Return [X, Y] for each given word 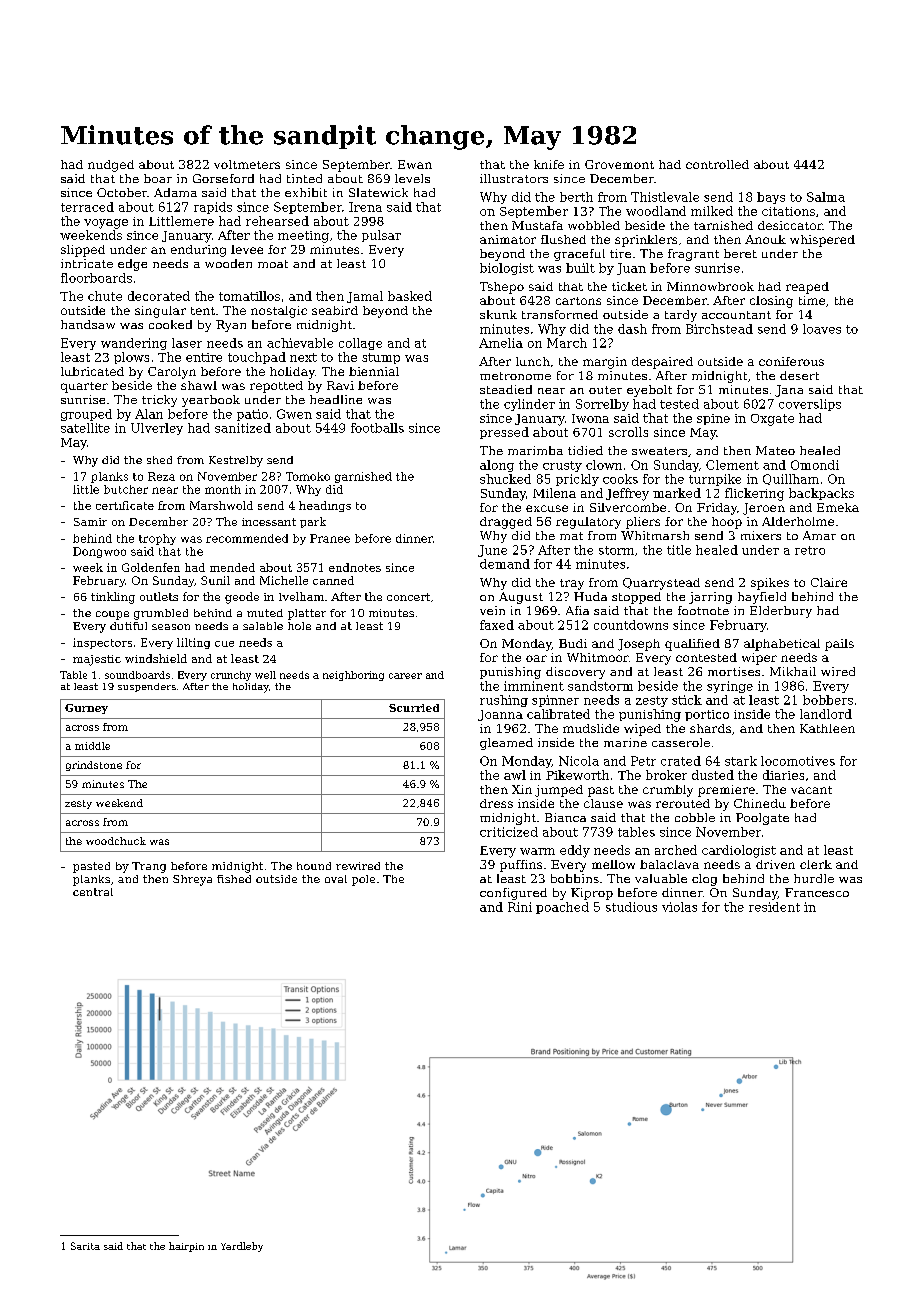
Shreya [192, 880]
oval [336, 879]
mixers [761, 535]
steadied [506, 389]
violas [679, 907]
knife [549, 164]
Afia [577, 610]
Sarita [85, 1246]
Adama [175, 192]
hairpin [186, 1247]
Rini [520, 907]
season [171, 627]
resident [774, 907]
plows [131, 358]
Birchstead [719, 329]
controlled [717, 164]
